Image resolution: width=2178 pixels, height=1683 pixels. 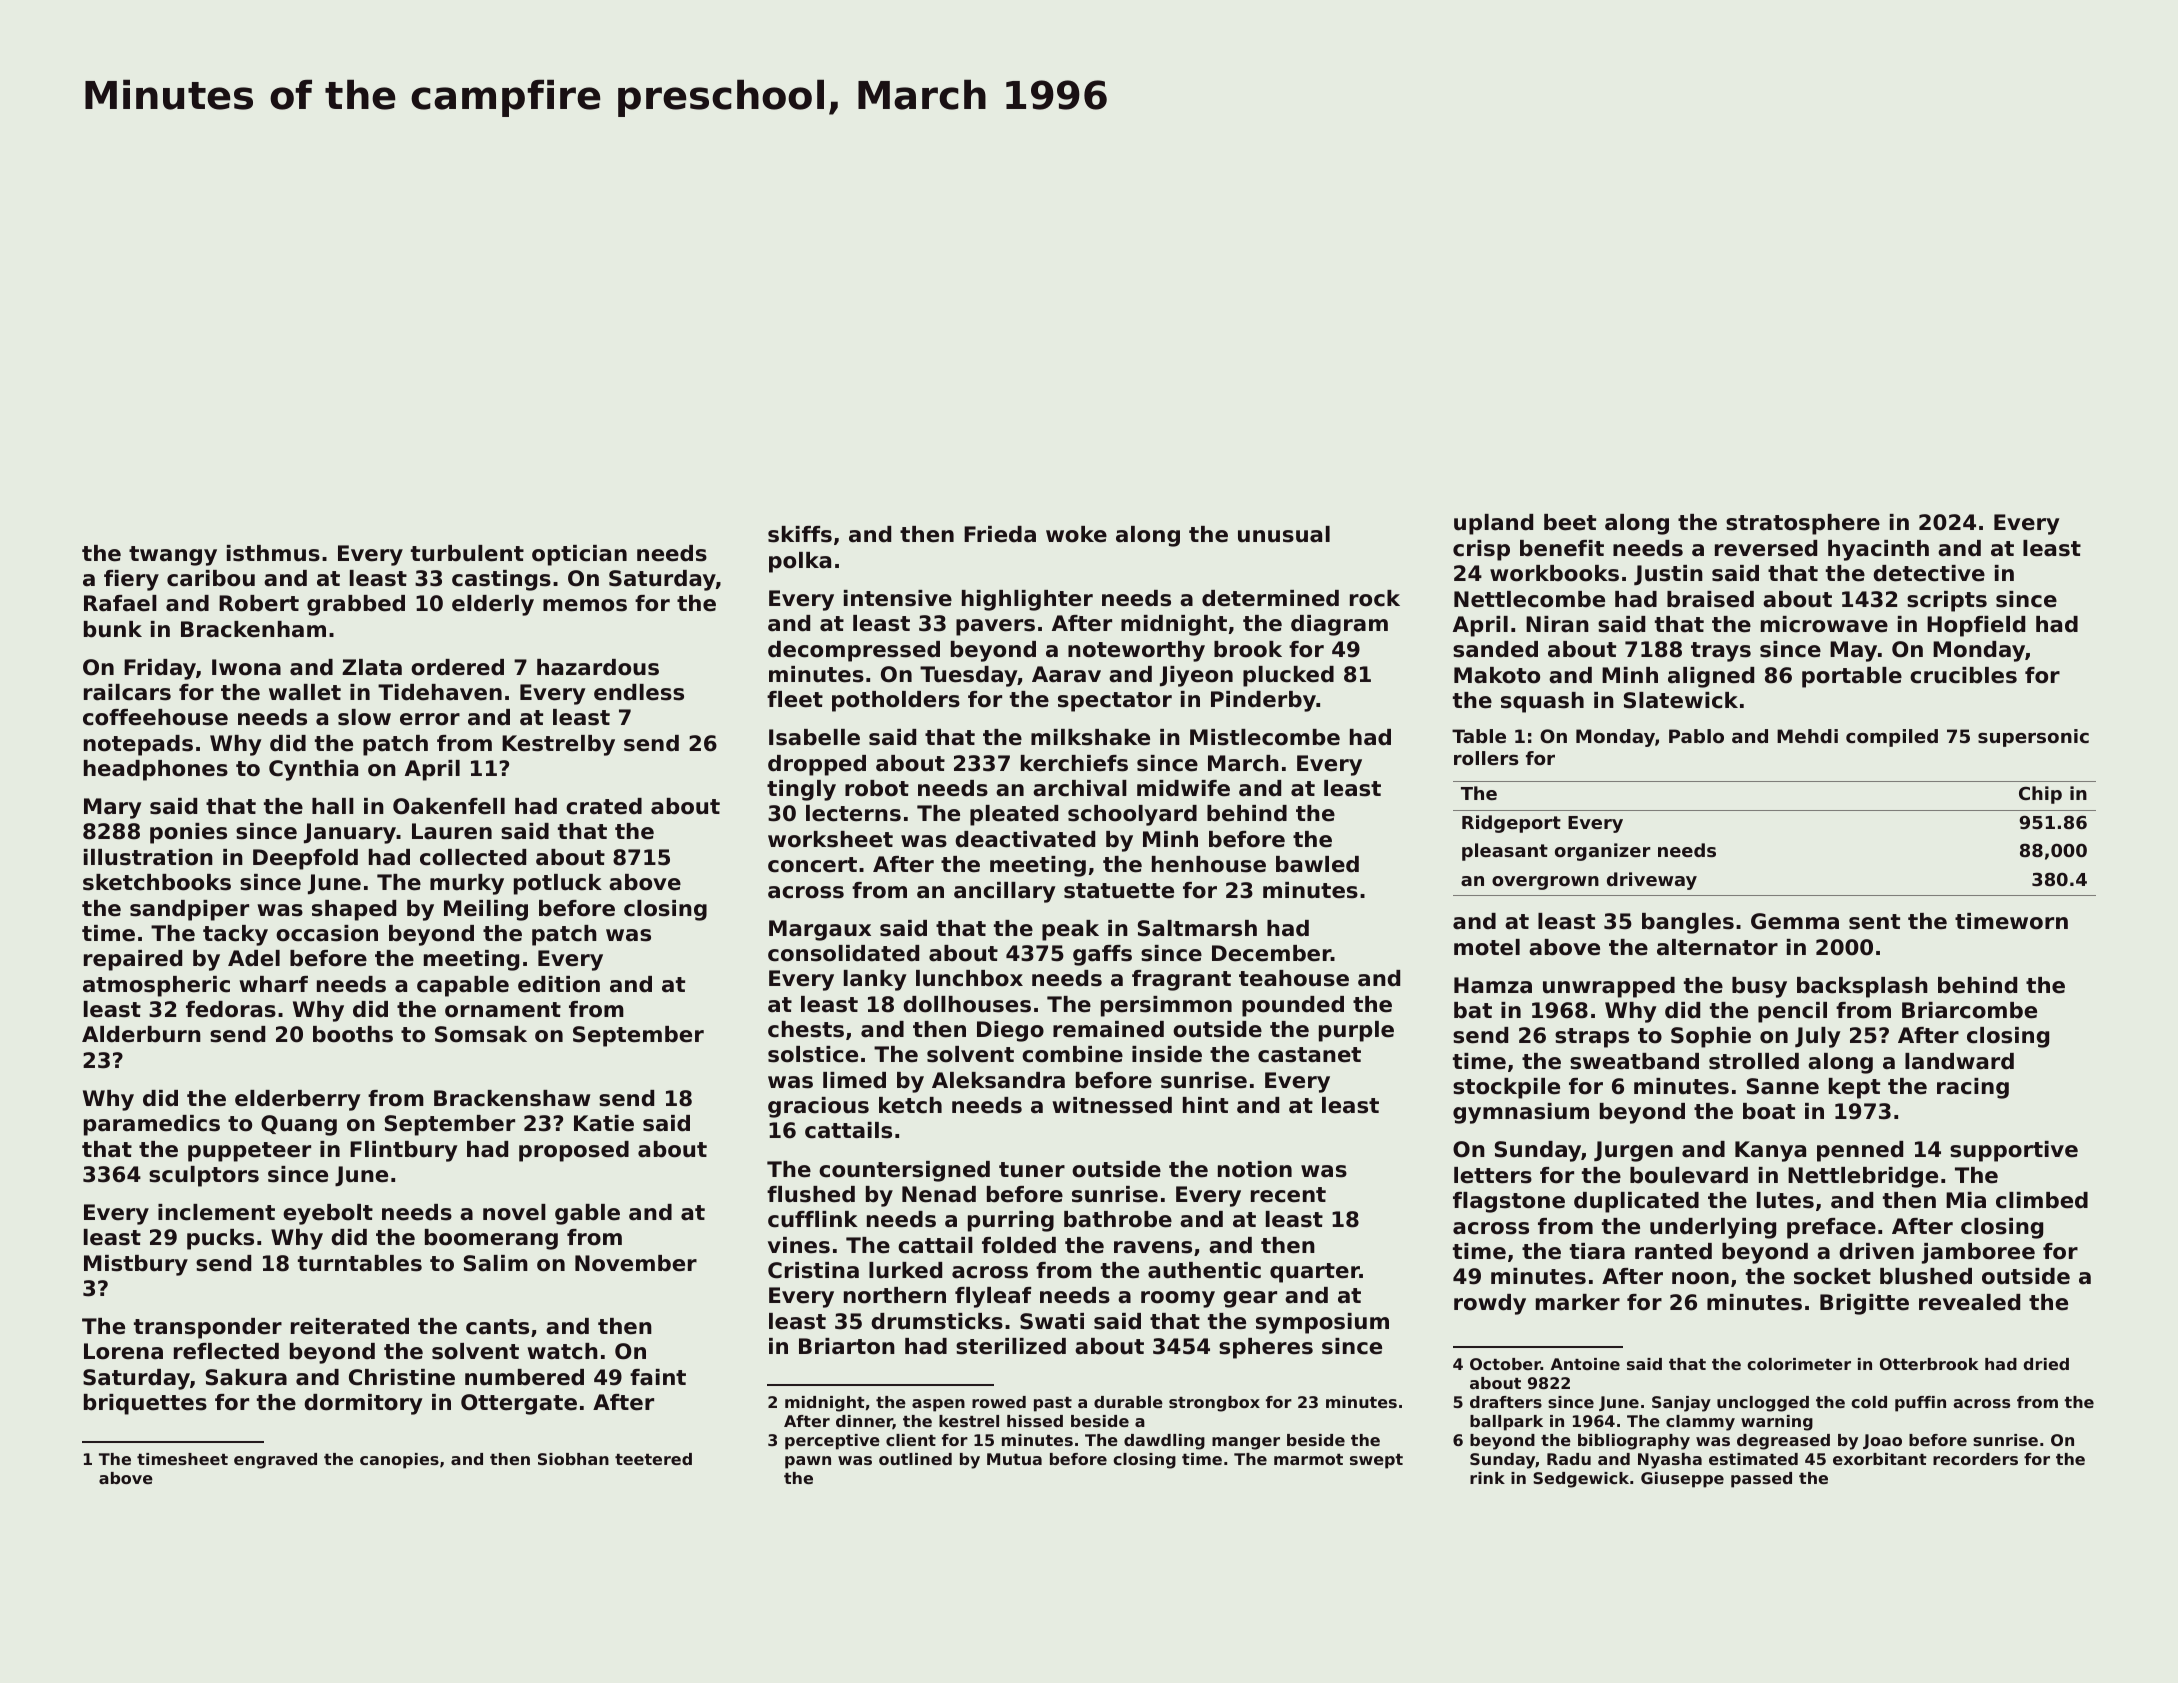 I want to click on briquettes, so click(x=145, y=1404).
